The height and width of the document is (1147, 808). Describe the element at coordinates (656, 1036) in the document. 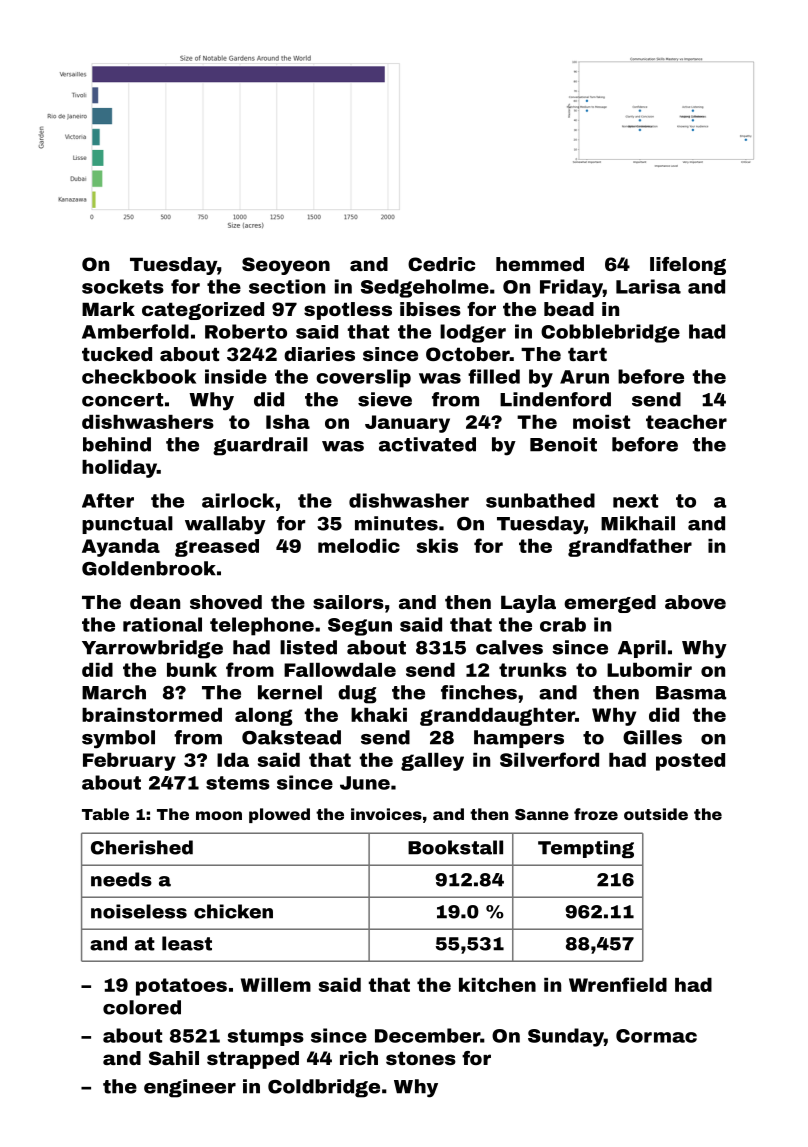

I see `Cormac` at that location.
